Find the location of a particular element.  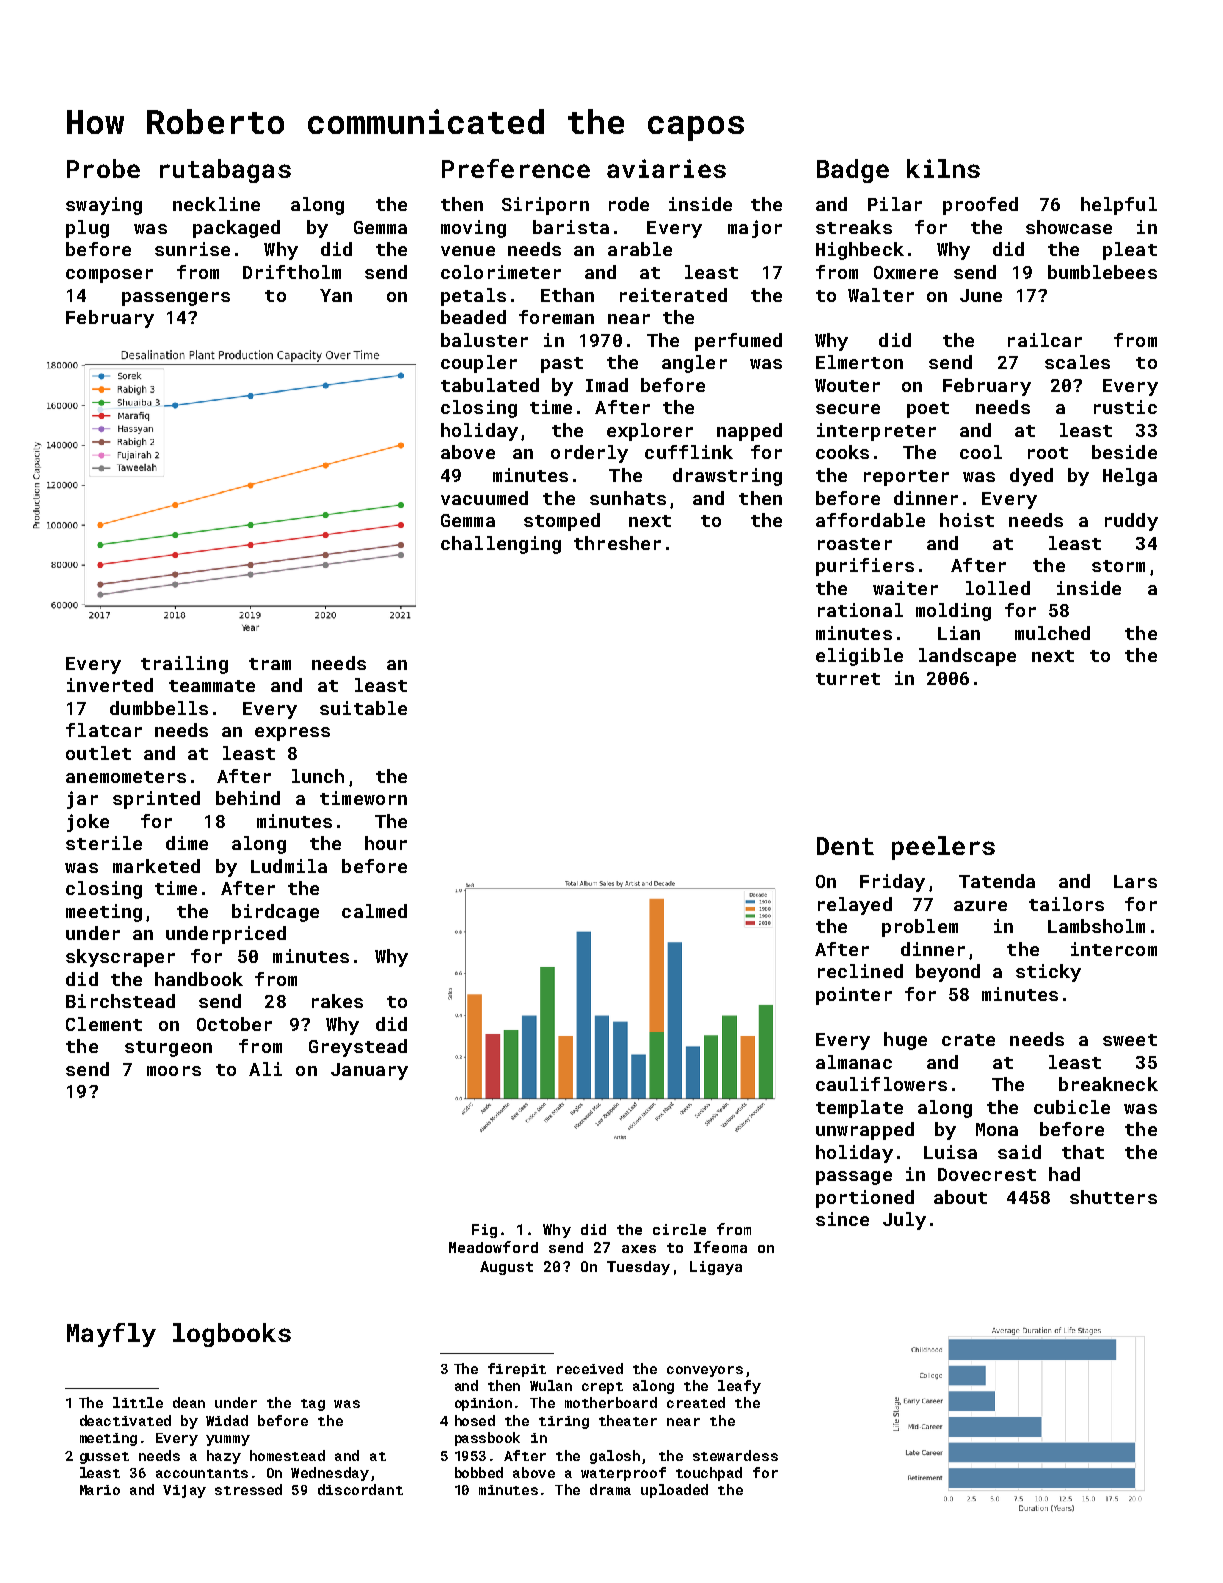

sticky is located at coordinates (1048, 973).
